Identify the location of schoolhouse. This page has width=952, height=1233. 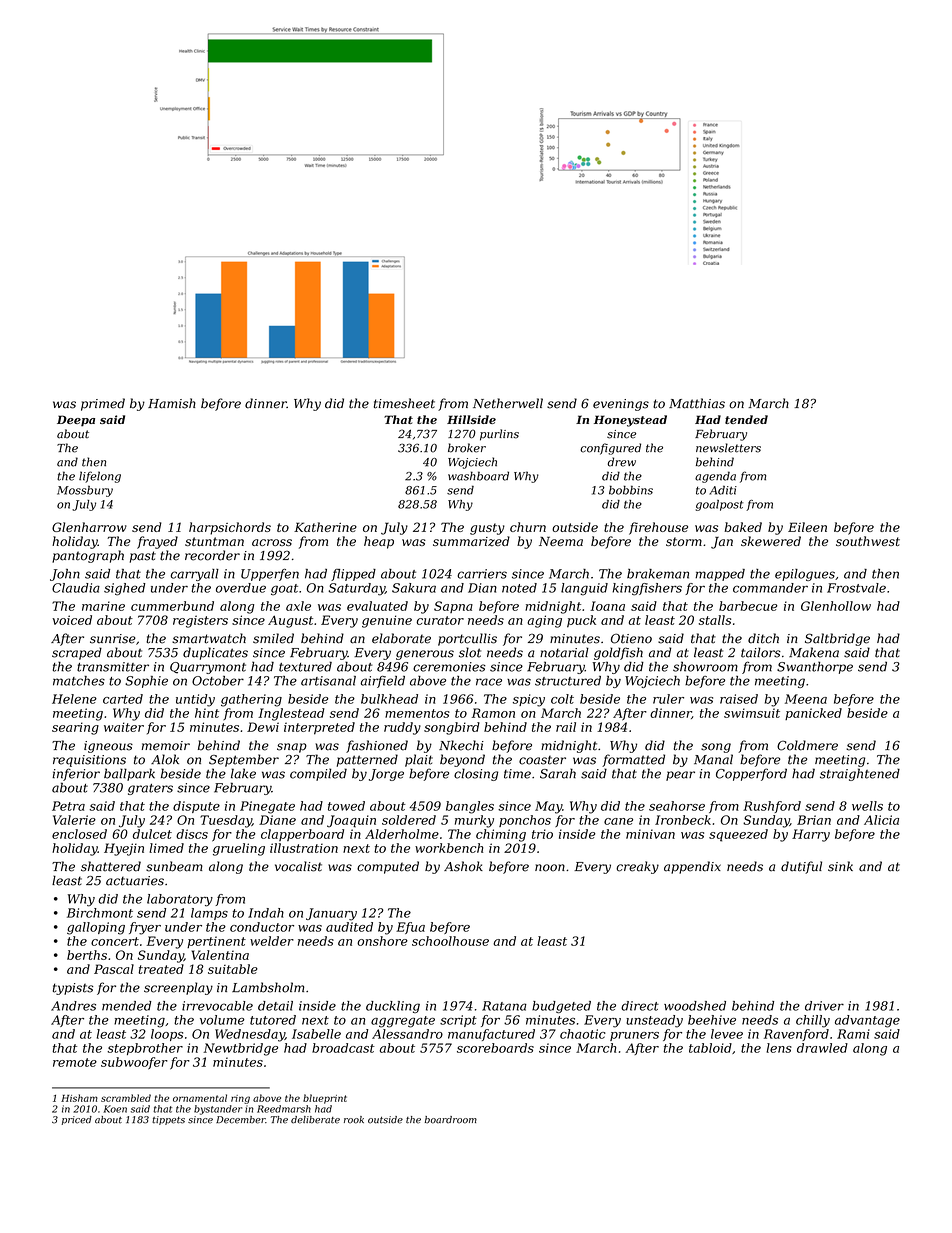
(450, 941).
